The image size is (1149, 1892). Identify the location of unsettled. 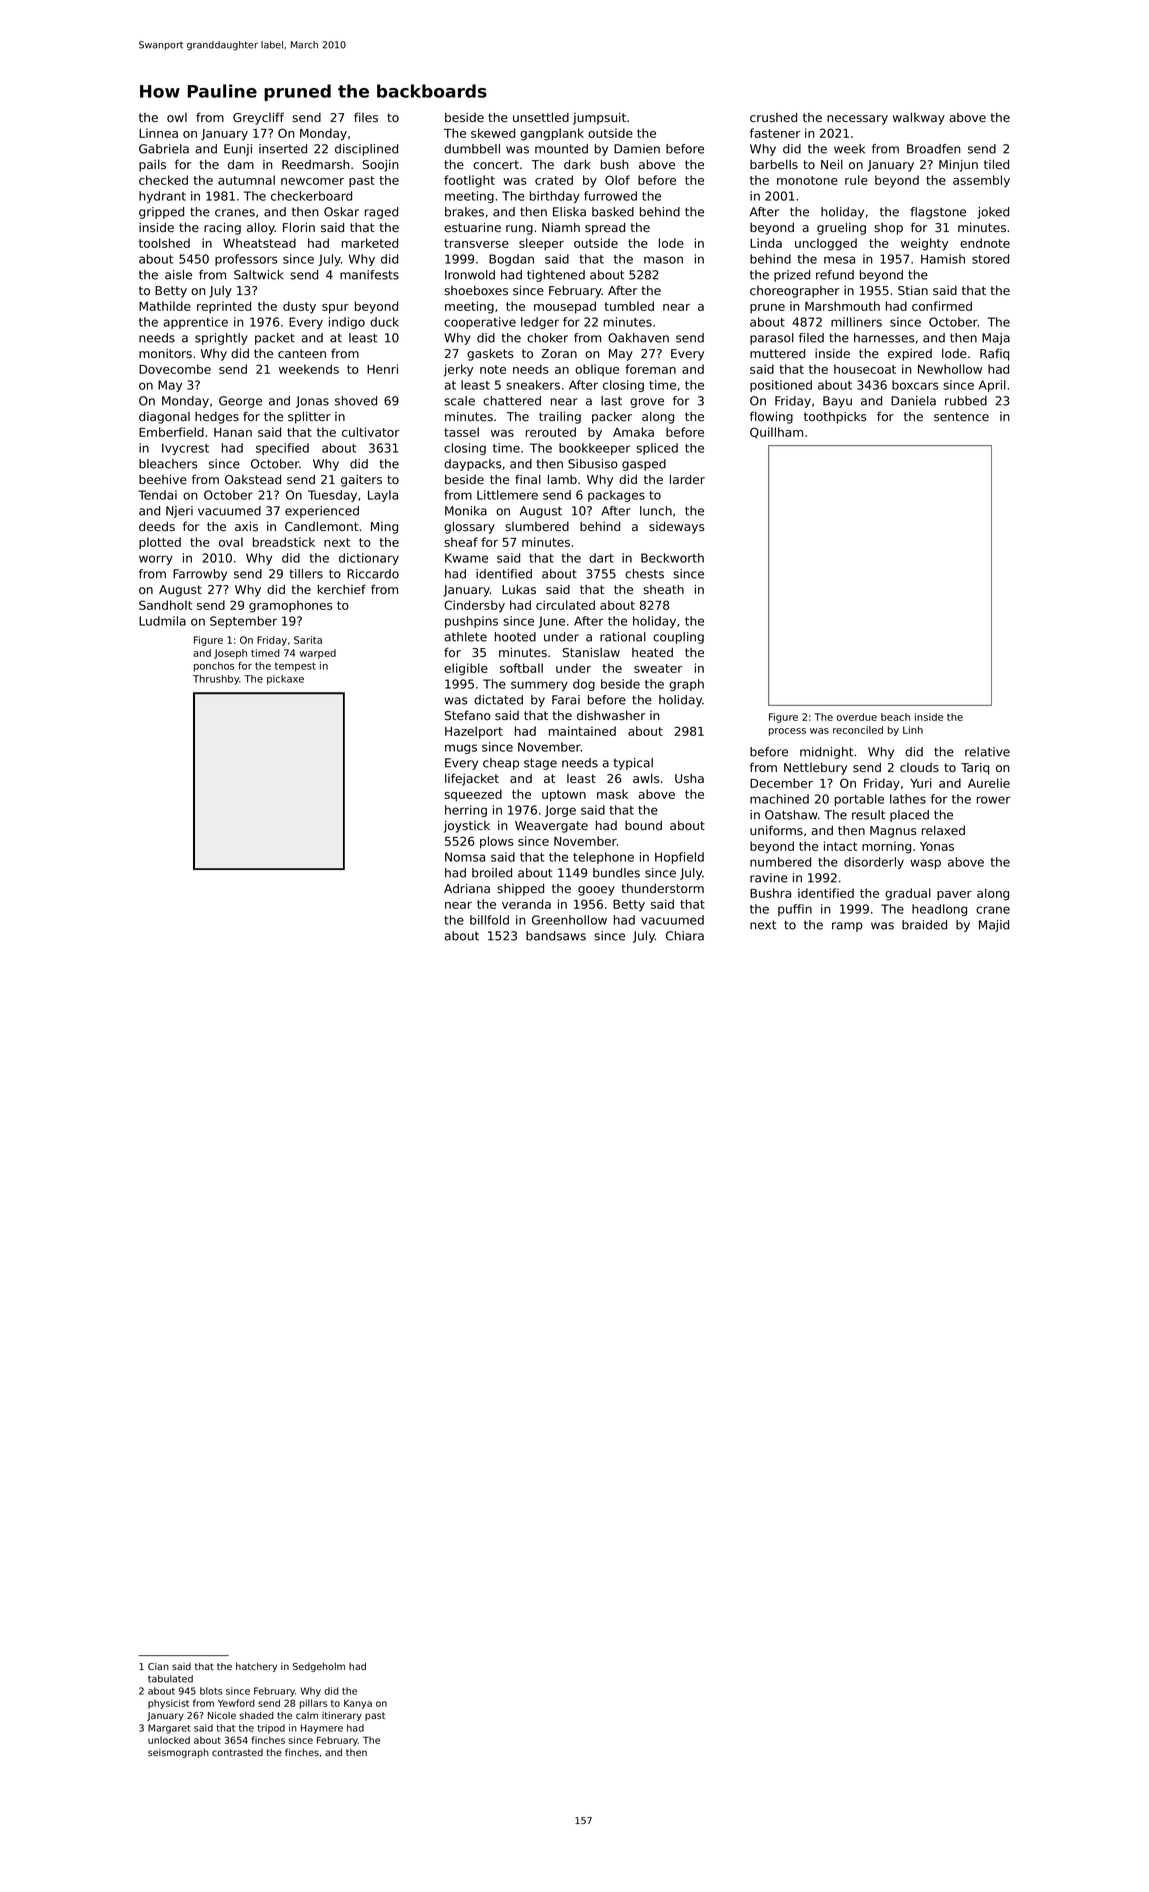
(541, 117).
